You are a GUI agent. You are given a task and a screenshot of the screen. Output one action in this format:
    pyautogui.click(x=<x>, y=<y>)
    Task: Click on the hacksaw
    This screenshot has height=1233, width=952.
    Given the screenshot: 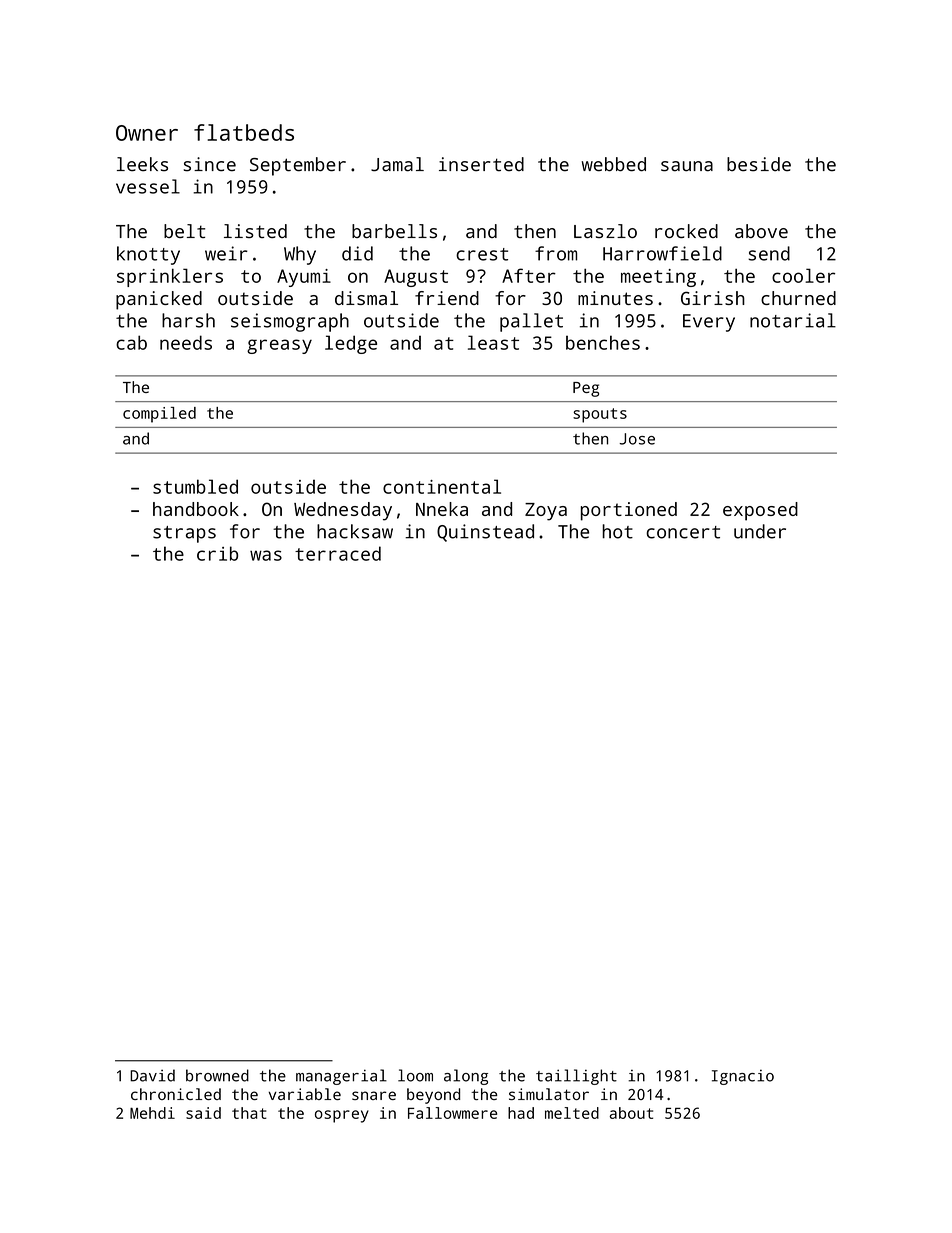 What is the action you would take?
    pyautogui.click(x=355, y=531)
